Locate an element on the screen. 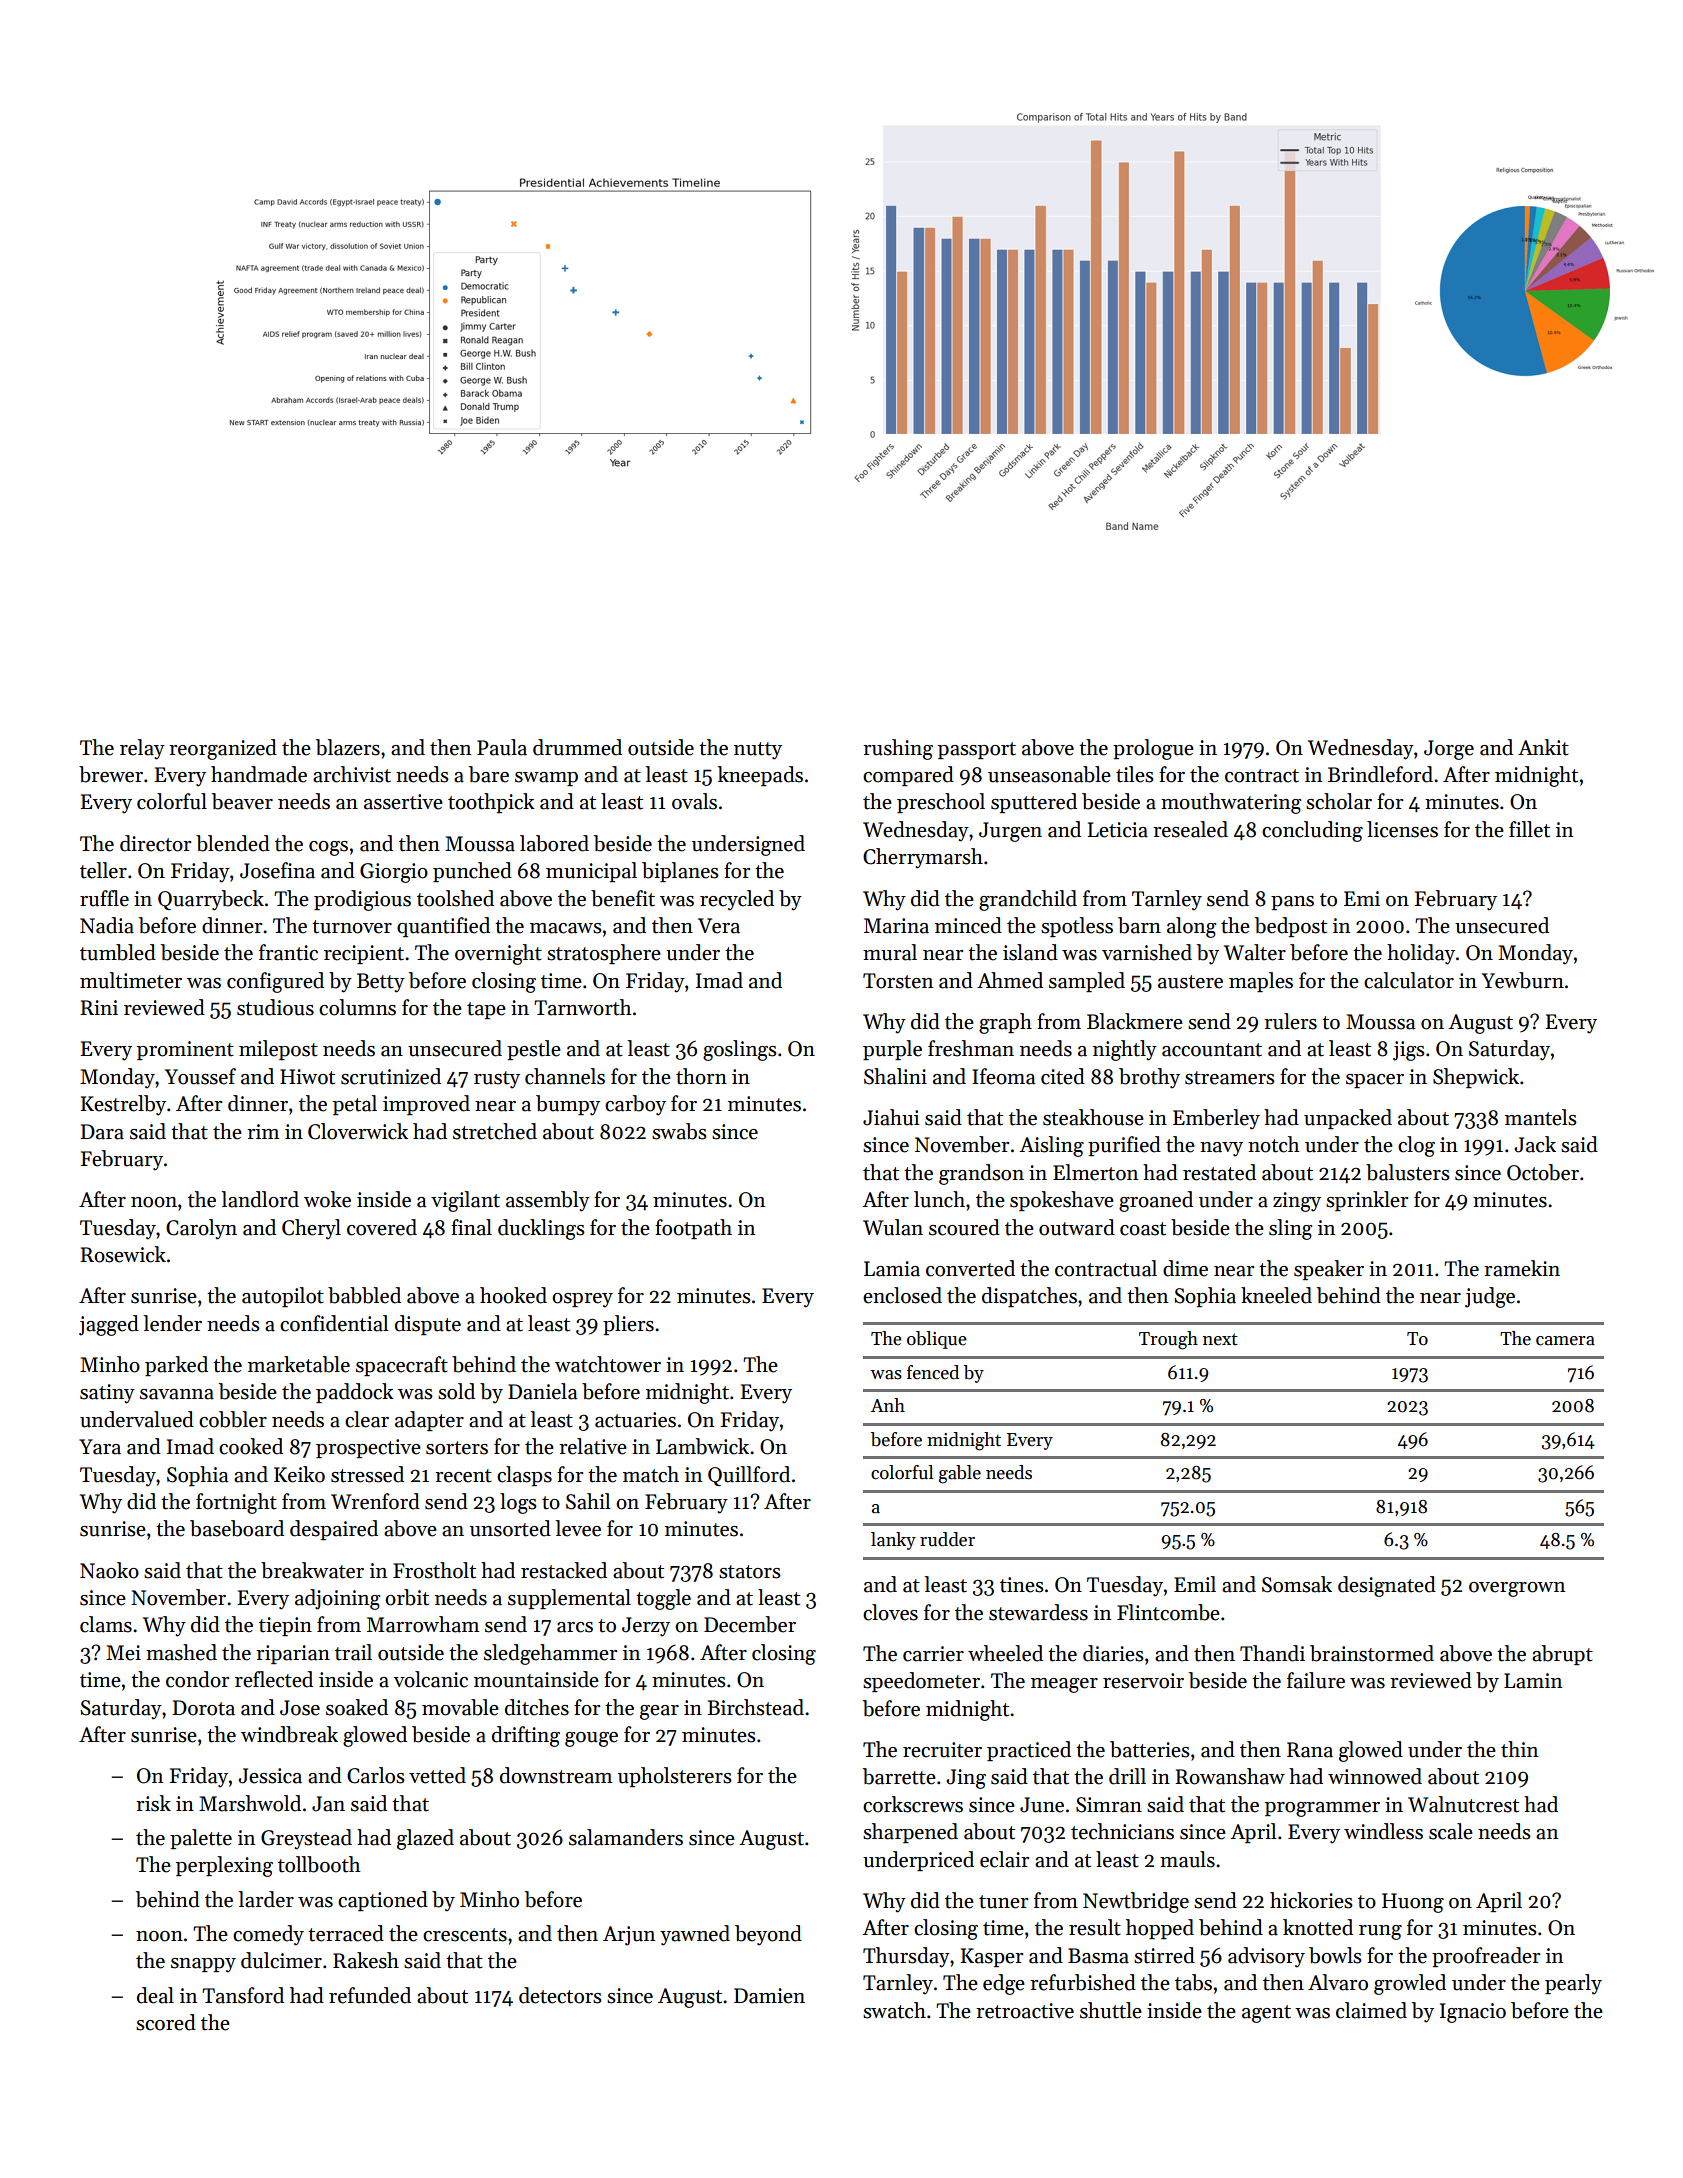  Somsak is located at coordinates (1297, 1584).
